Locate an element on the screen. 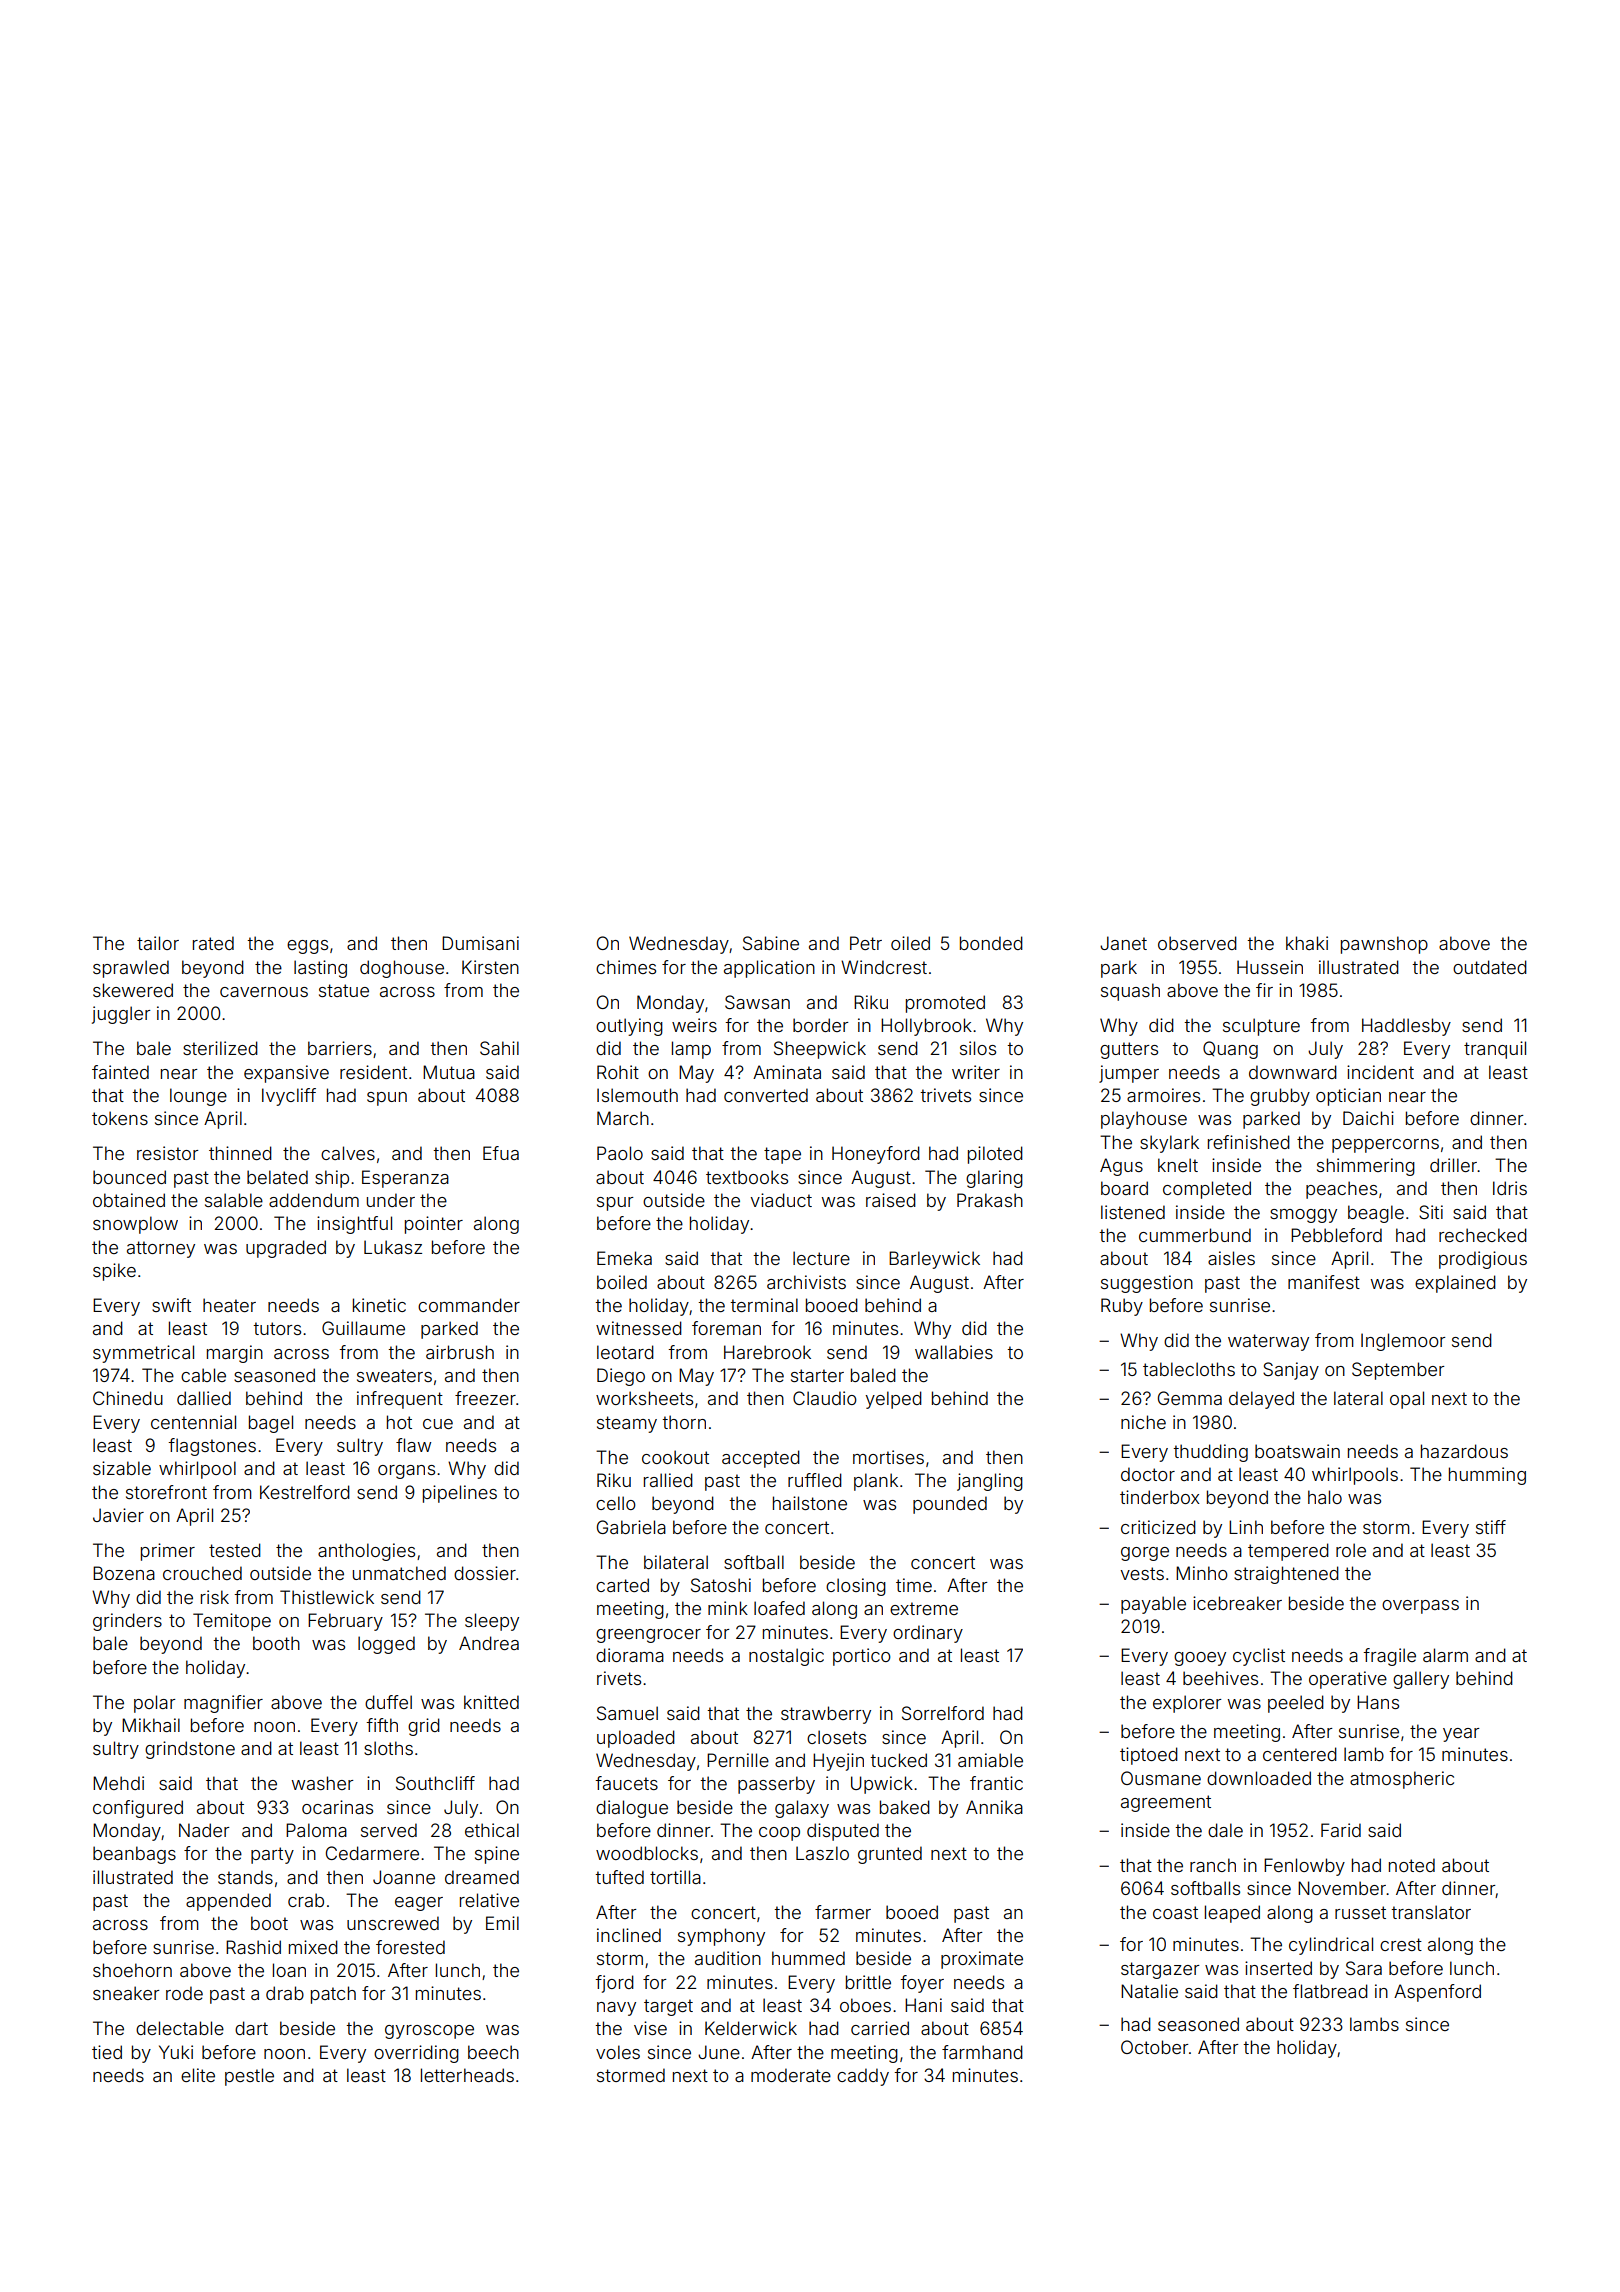 The height and width of the screenshot is (2292, 1620). tiptoed is located at coordinates (1149, 1756).
